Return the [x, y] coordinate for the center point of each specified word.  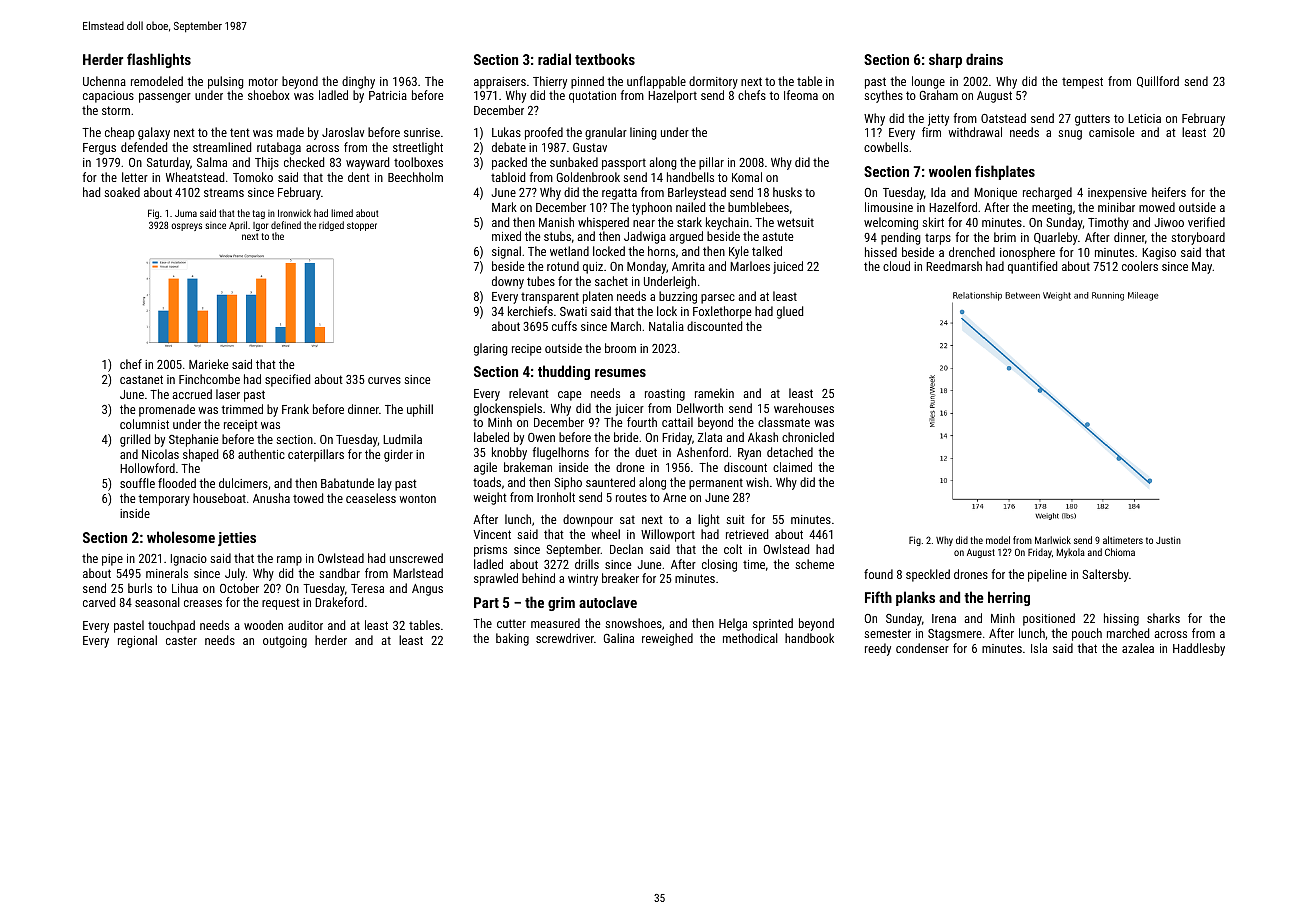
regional [137, 641]
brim [1005, 237]
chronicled [808, 437]
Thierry [550, 82]
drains [984, 59]
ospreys [186, 227]
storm [116, 110]
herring [1009, 598]
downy [508, 282]
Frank [295, 409]
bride [626, 437]
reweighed [667, 639]
